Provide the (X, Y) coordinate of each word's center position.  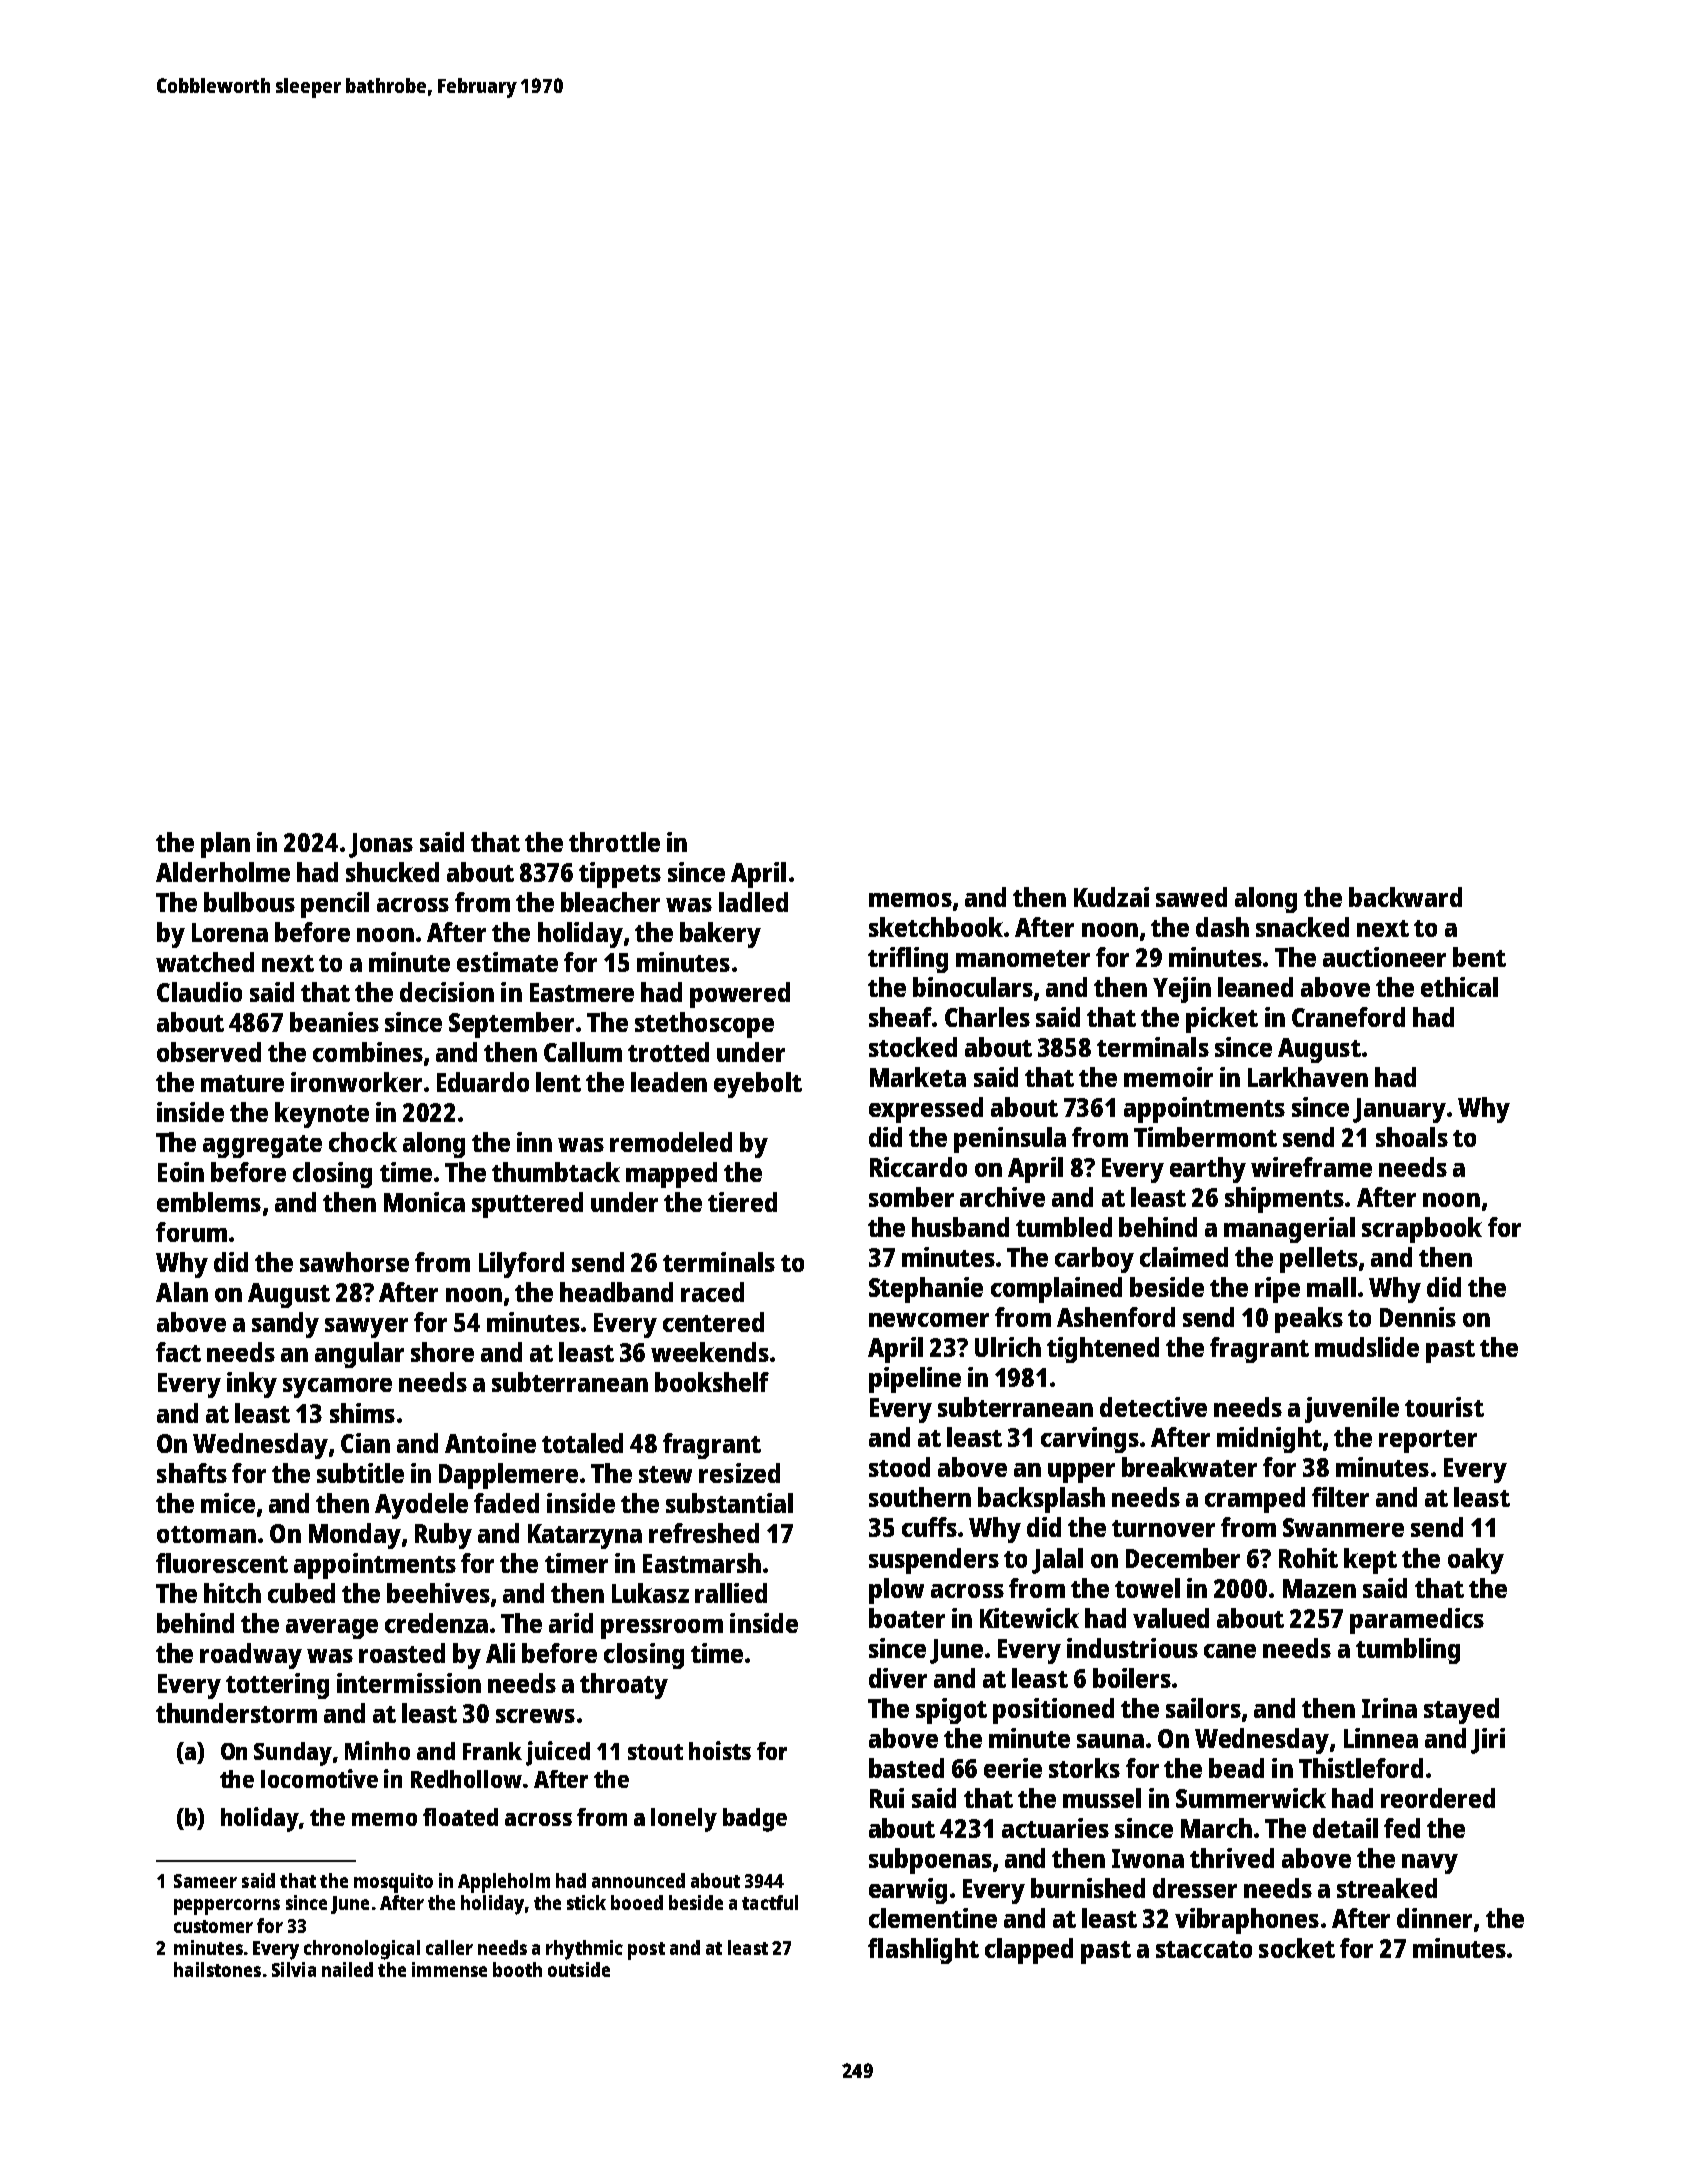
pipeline (915, 1380)
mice (228, 1503)
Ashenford (1116, 1317)
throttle (614, 842)
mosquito (393, 1883)
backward (1405, 897)
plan (225, 845)
